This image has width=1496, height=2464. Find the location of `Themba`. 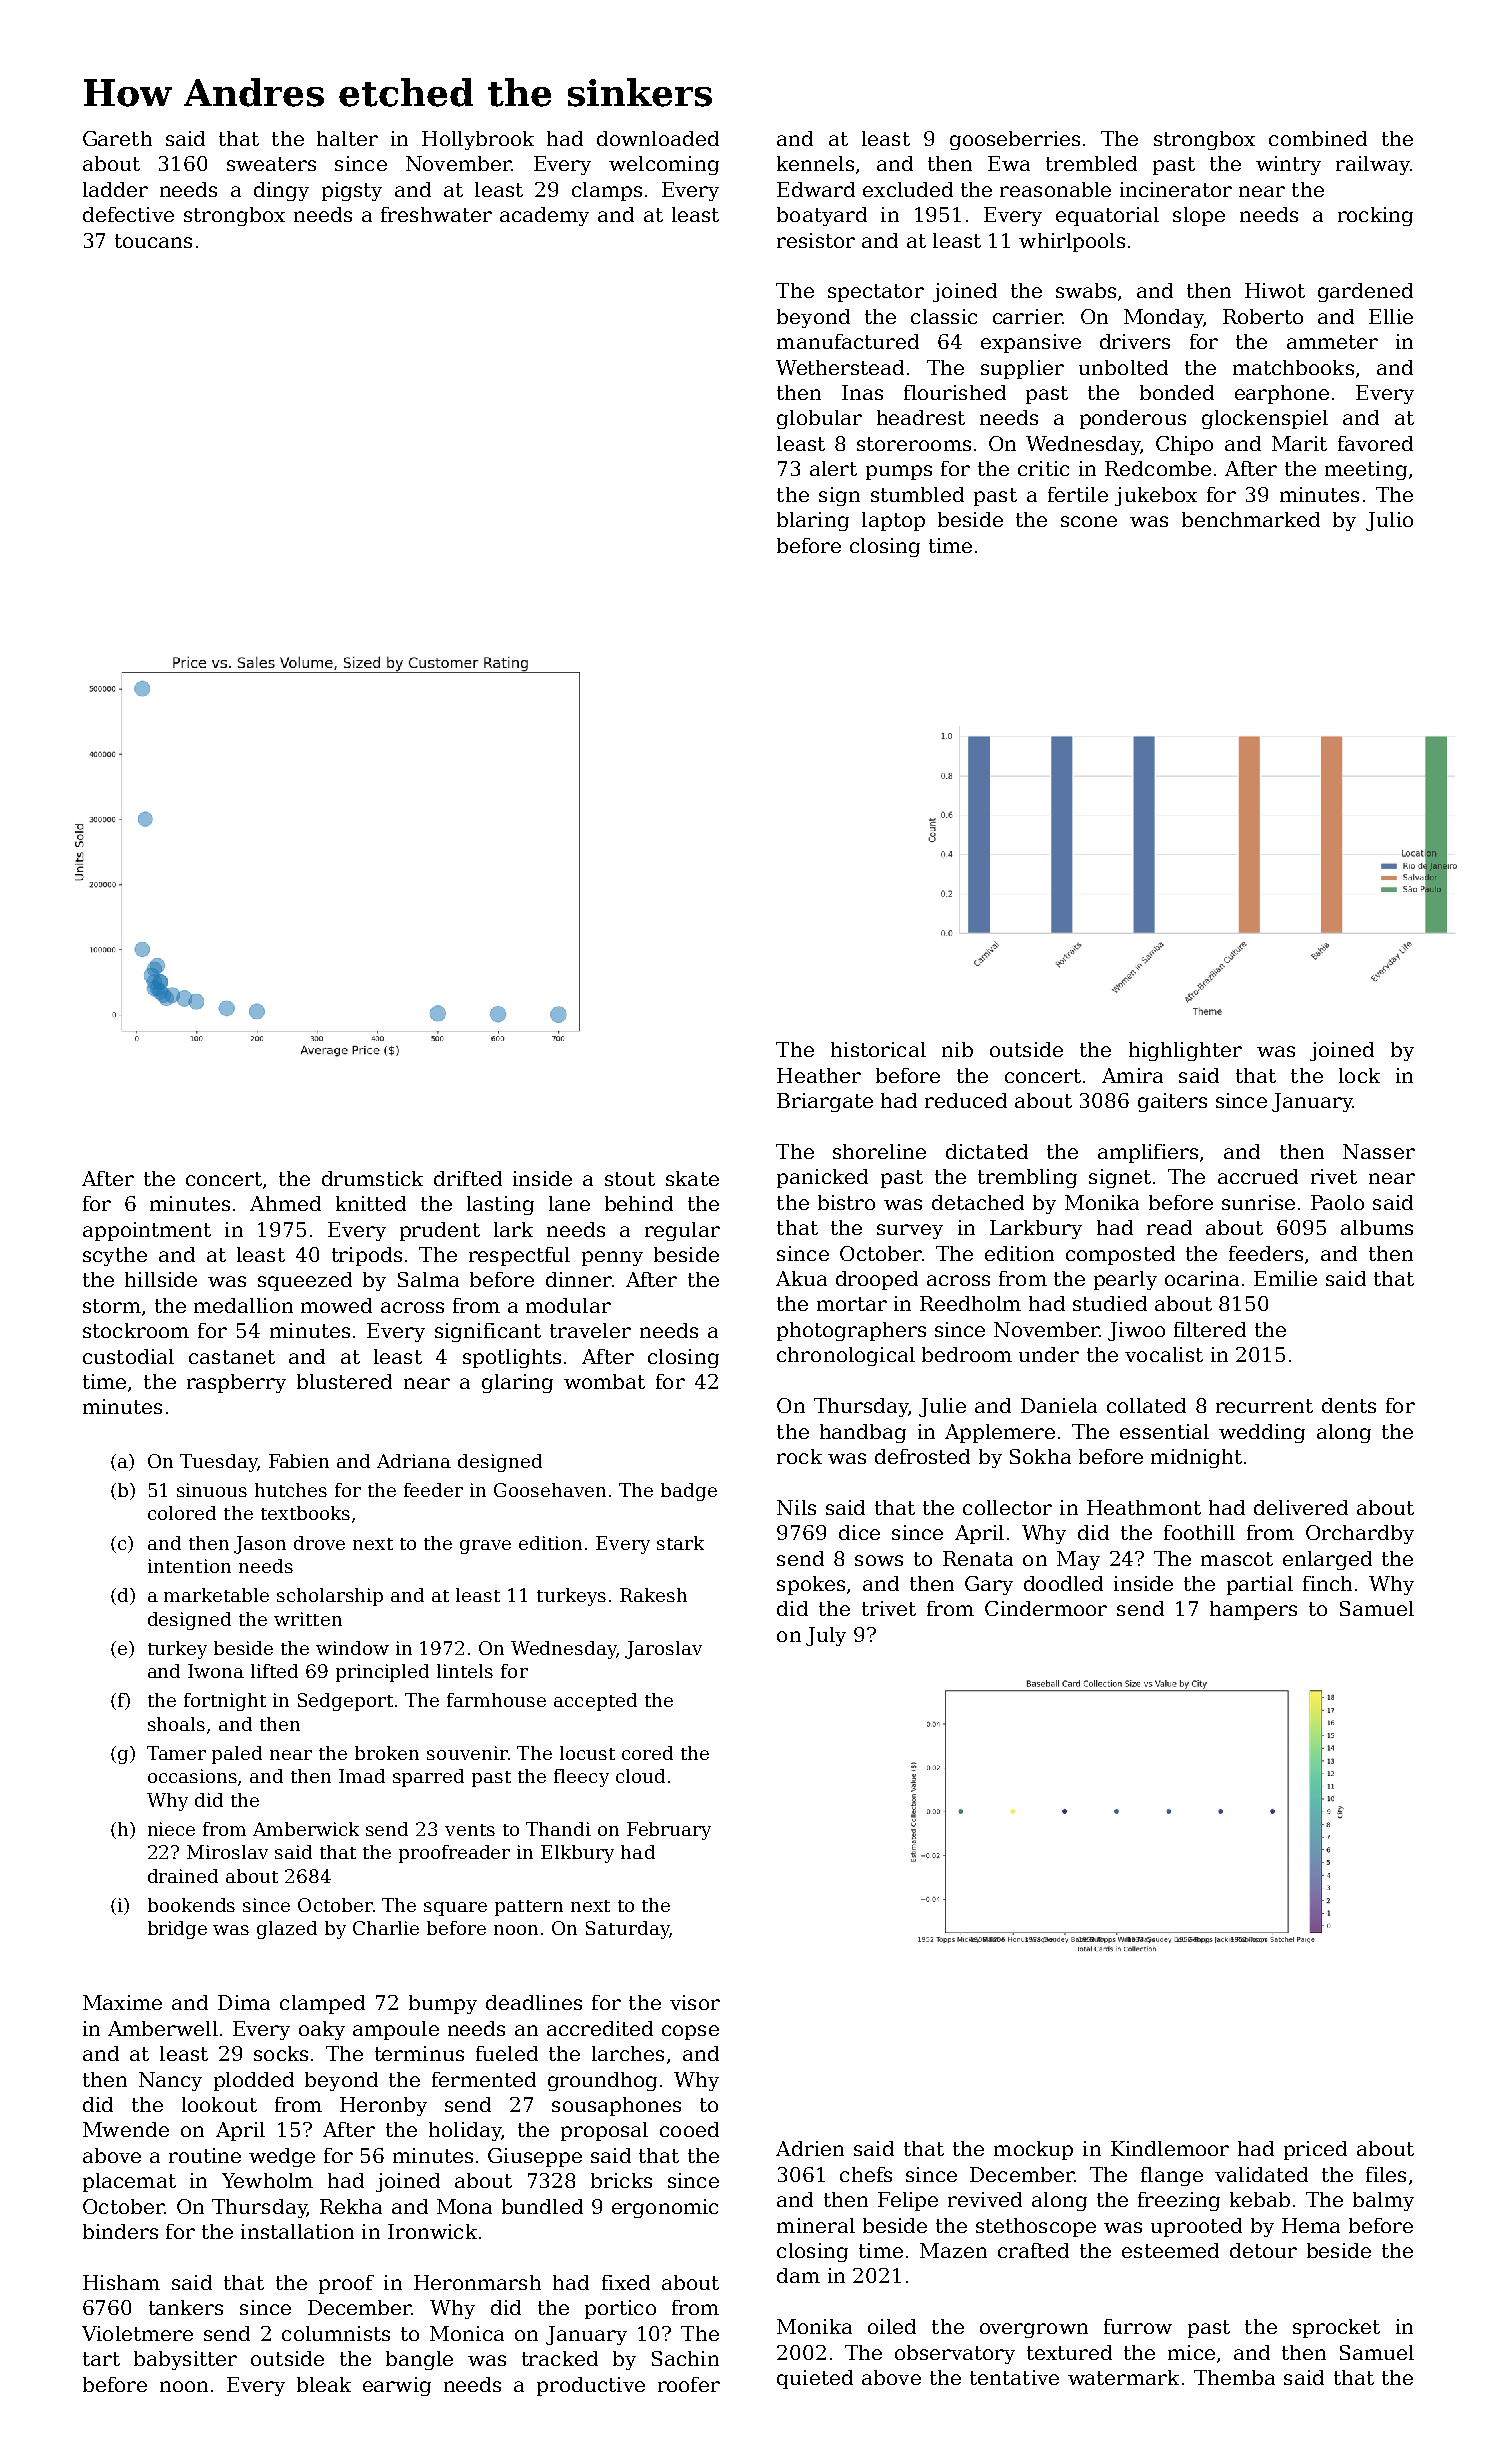

Themba is located at coordinates (1234, 2377).
